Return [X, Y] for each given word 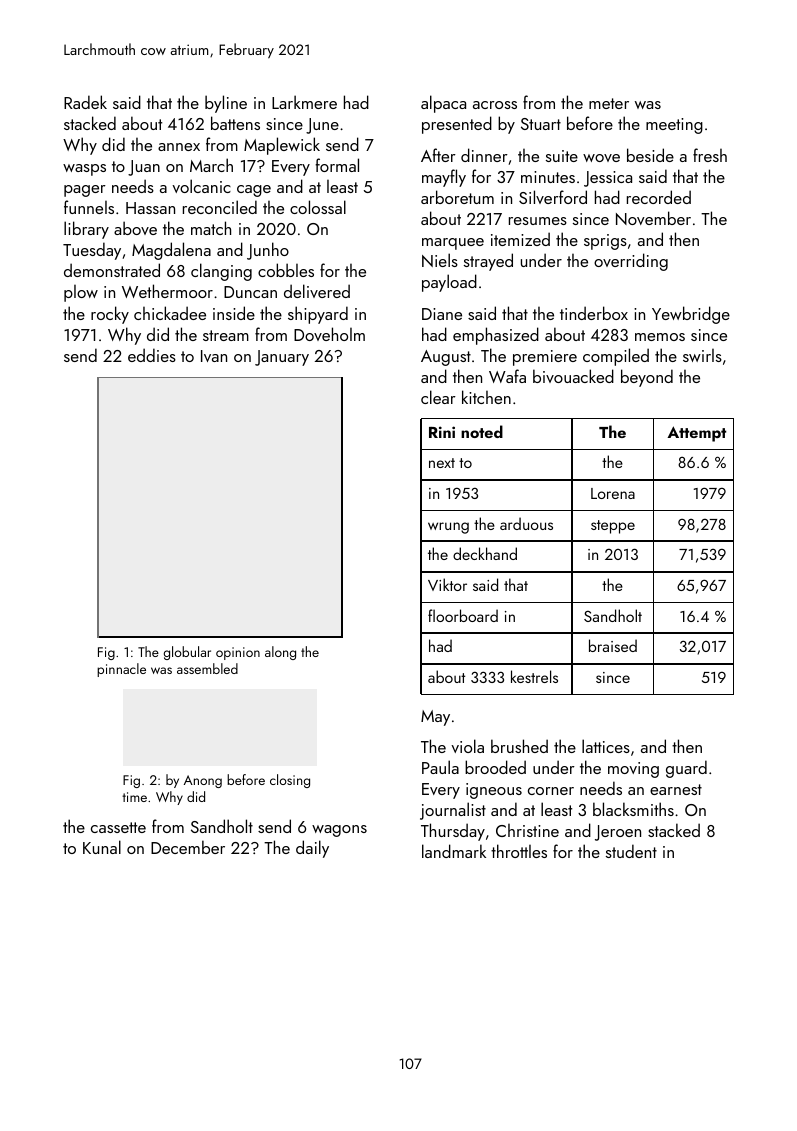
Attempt [696, 434]
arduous [526, 523]
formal [337, 165]
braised [613, 645]
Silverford [553, 197]
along [280, 653]
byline [226, 104]
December [188, 847]
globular [187, 653]
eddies [152, 355]
